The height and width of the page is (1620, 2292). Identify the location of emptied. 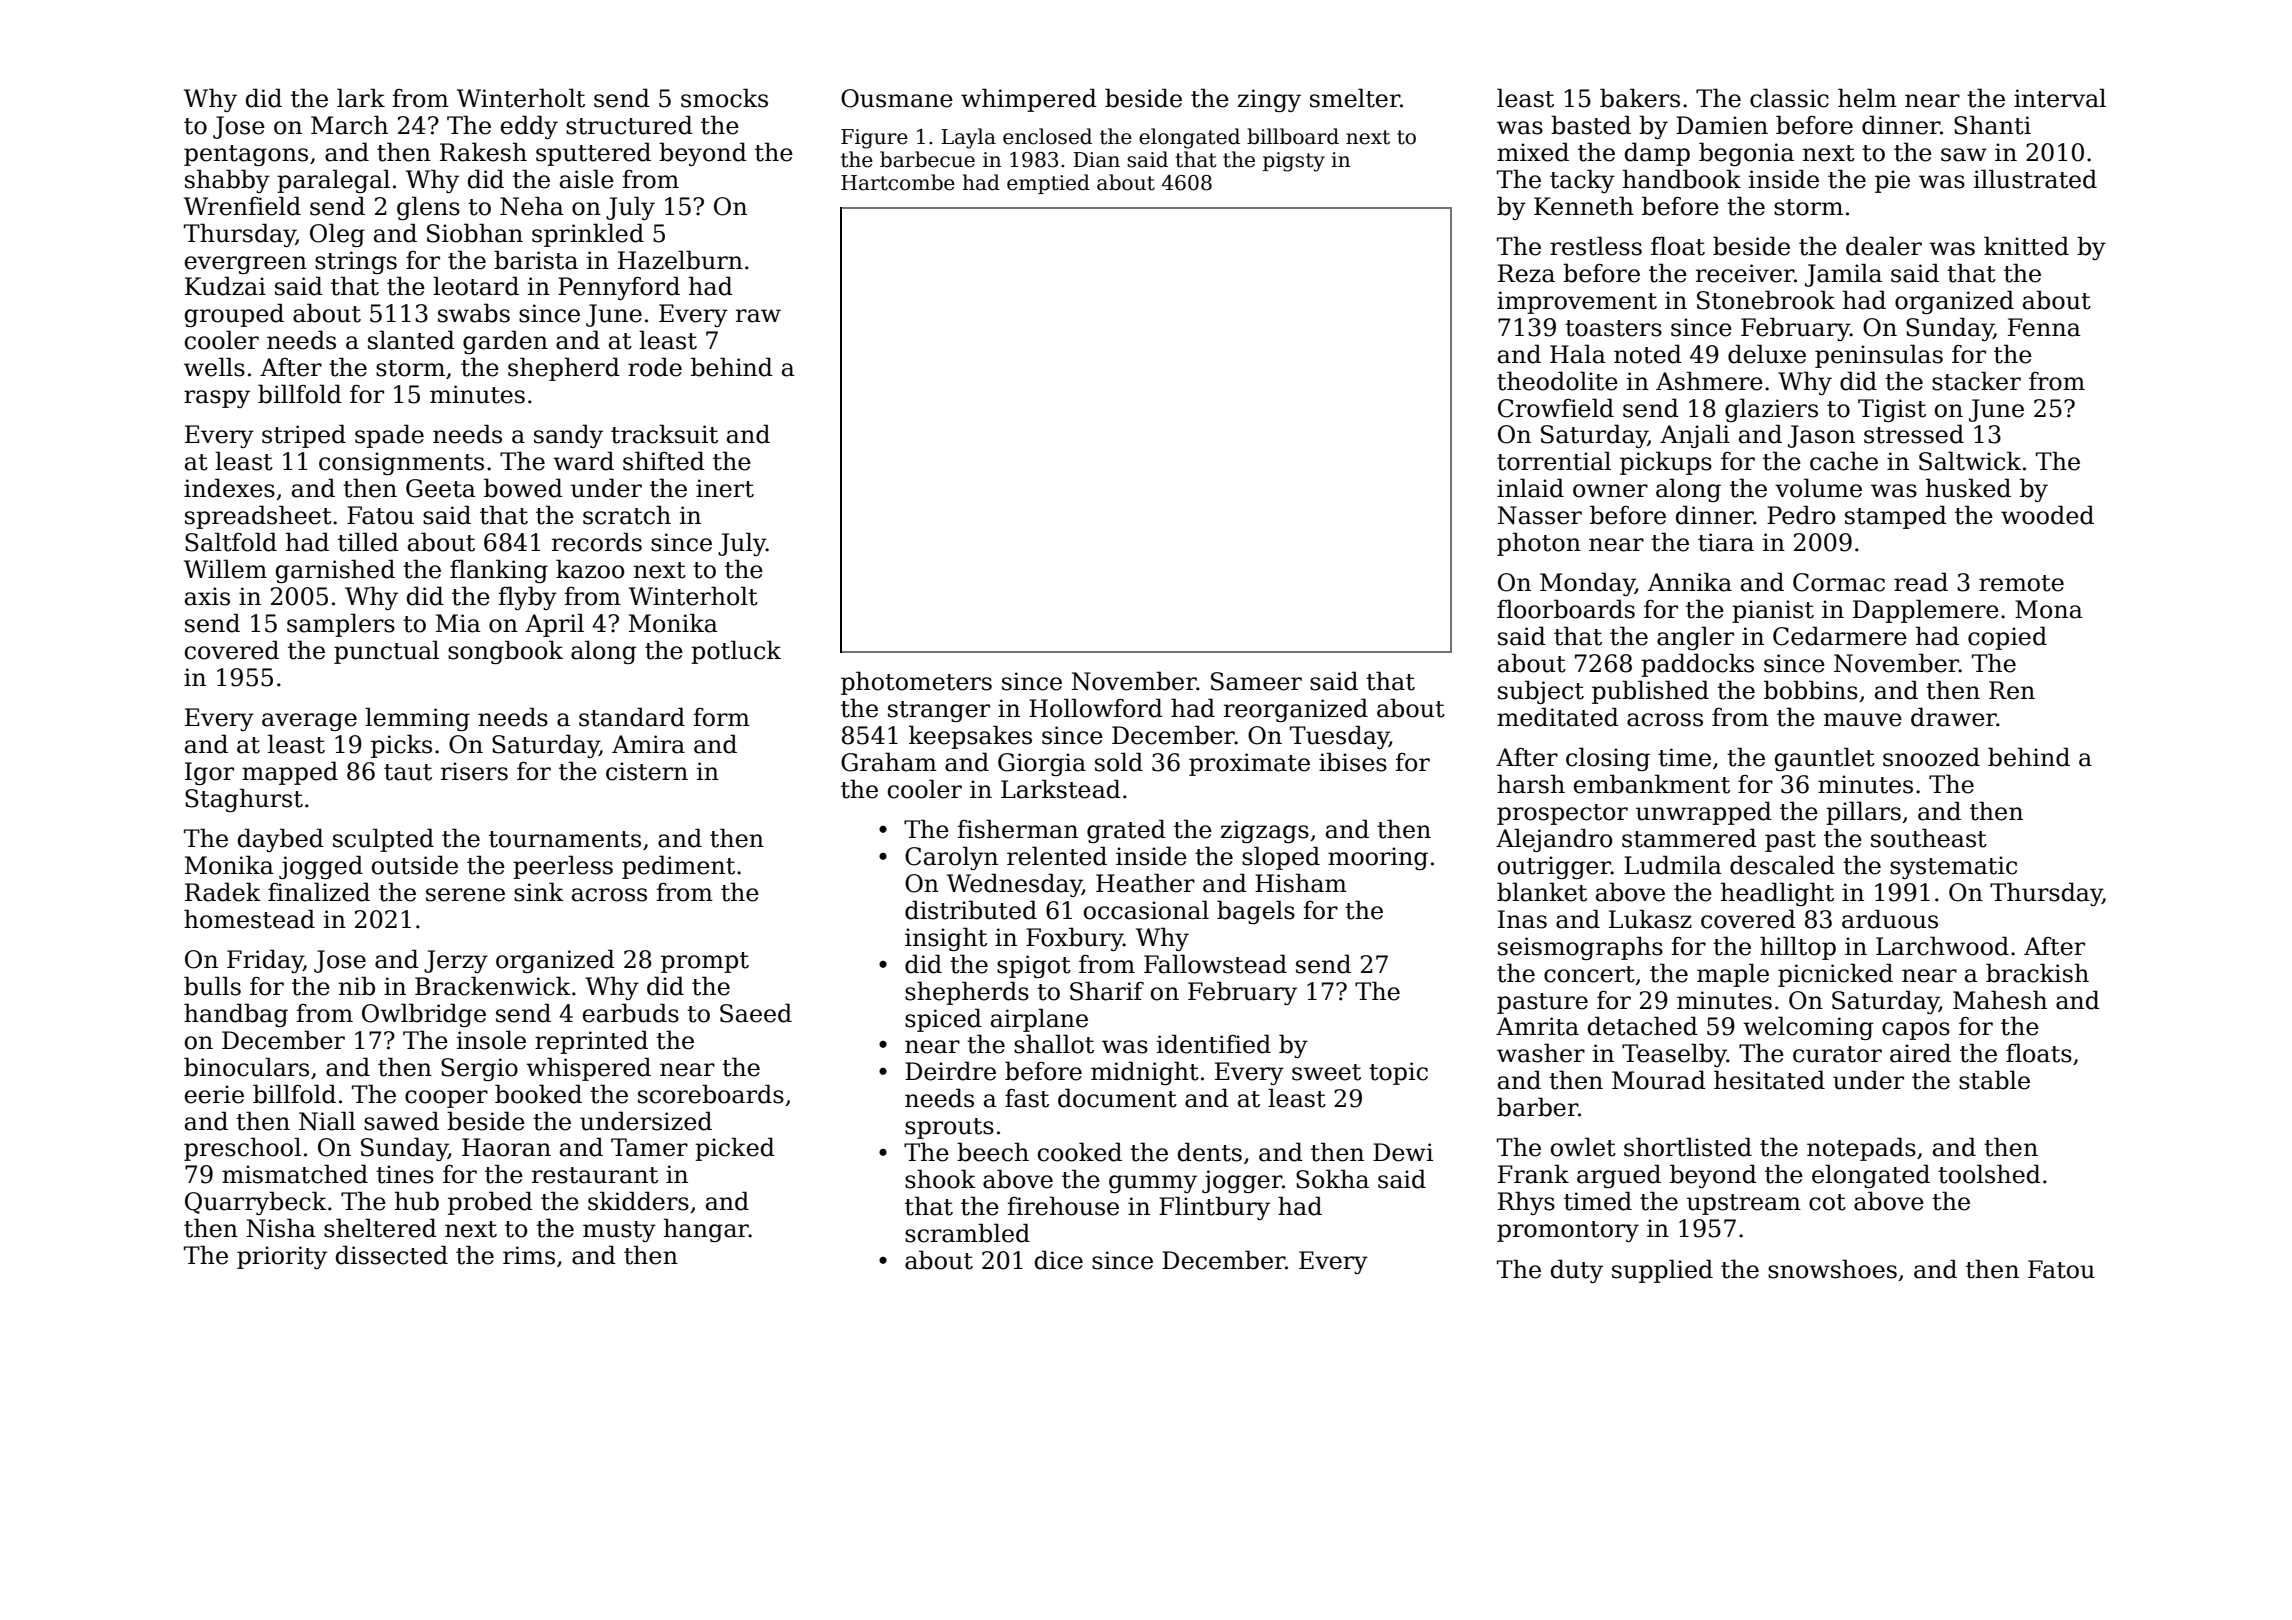
(1048, 184).
